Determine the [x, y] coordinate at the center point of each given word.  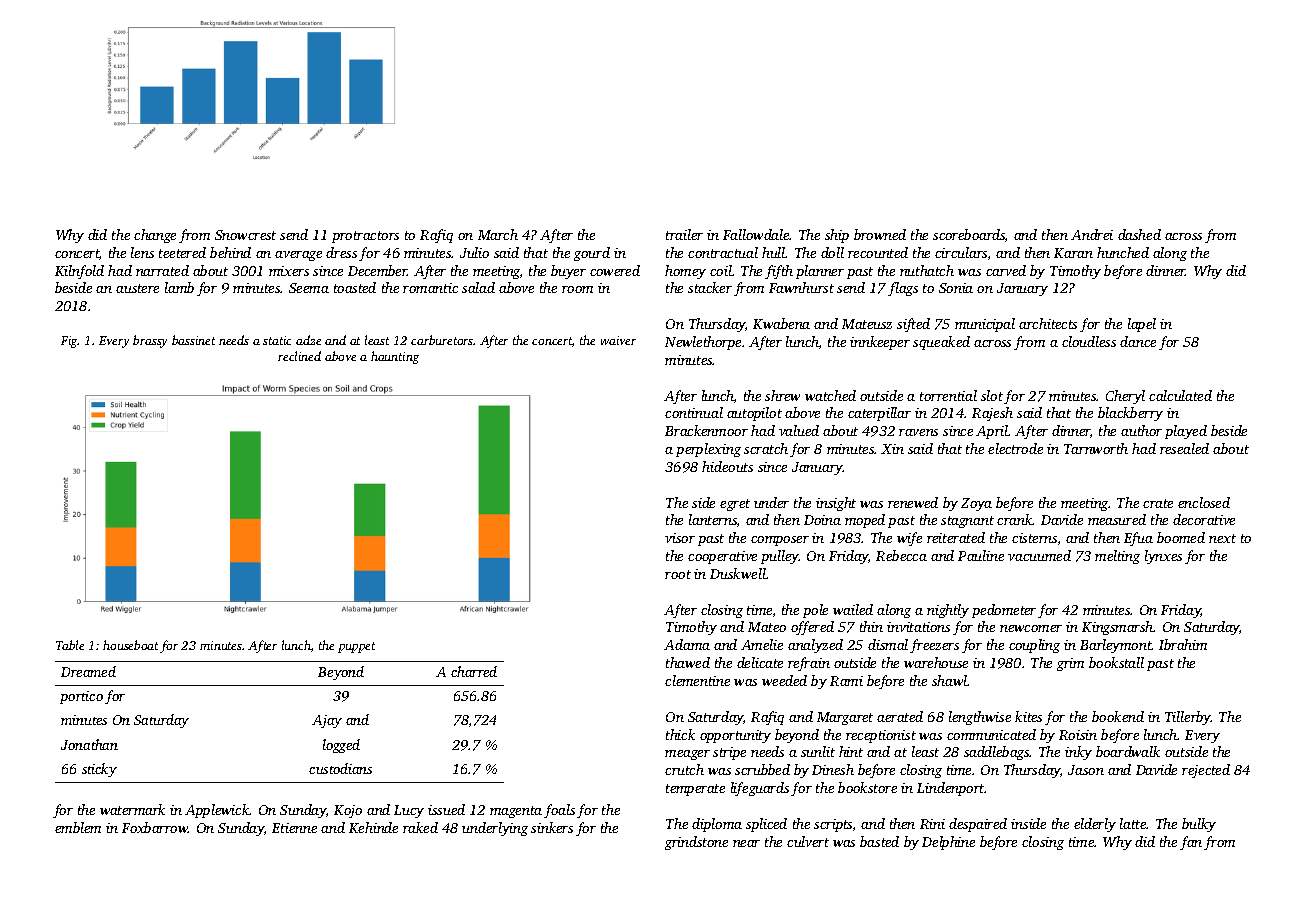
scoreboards [969, 234]
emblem [78, 827]
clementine [697, 680]
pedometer [1004, 611]
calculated [1180, 395]
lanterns [713, 519]
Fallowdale [756, 234]
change [155, 236]
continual [694, 412]
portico [81, 697]
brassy [150, 341]
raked [420, 827]
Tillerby [1188, 718]
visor [680, 538]
